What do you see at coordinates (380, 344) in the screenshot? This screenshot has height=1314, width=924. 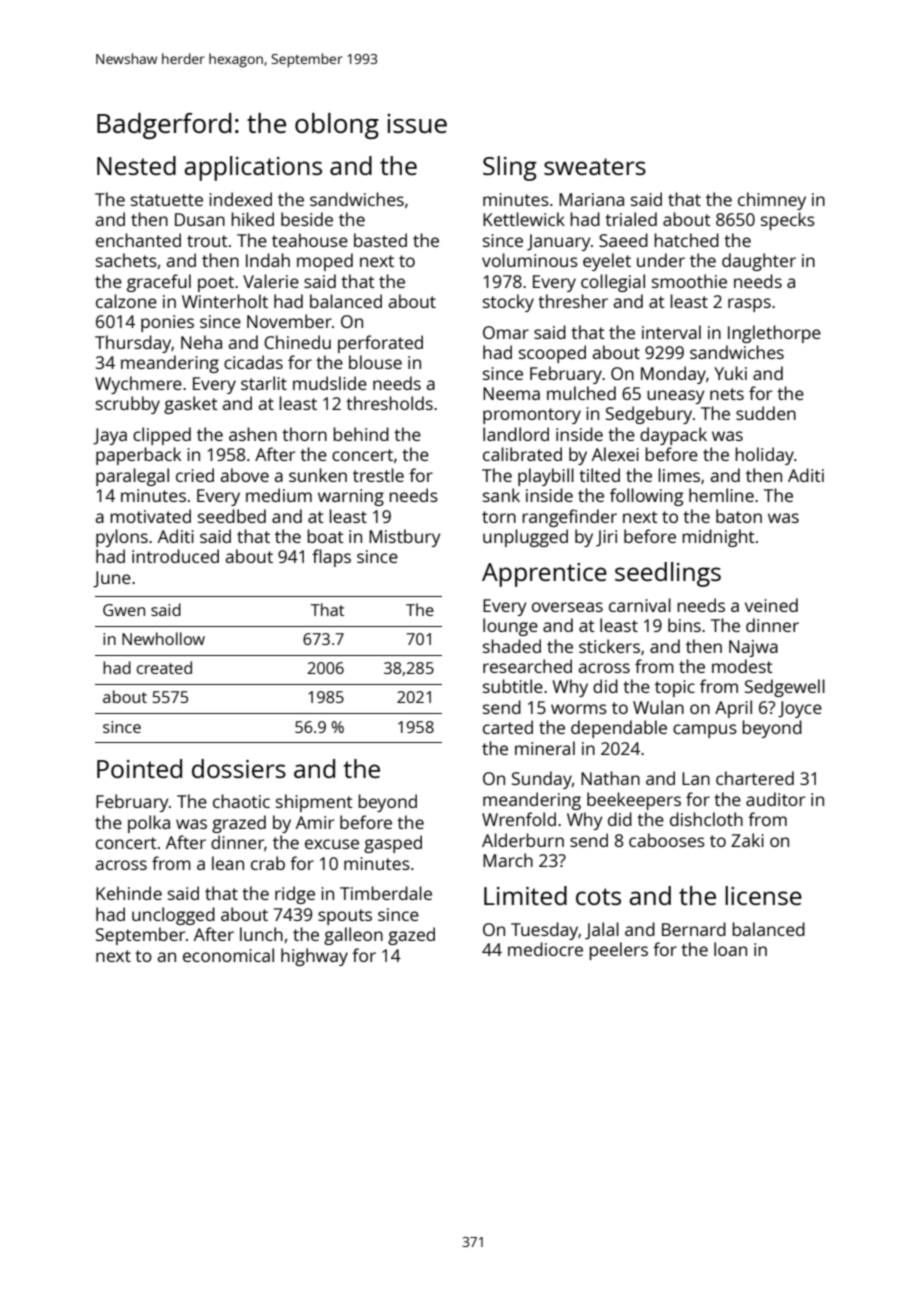 I see `perforated` at bounding box center [380, 344].
